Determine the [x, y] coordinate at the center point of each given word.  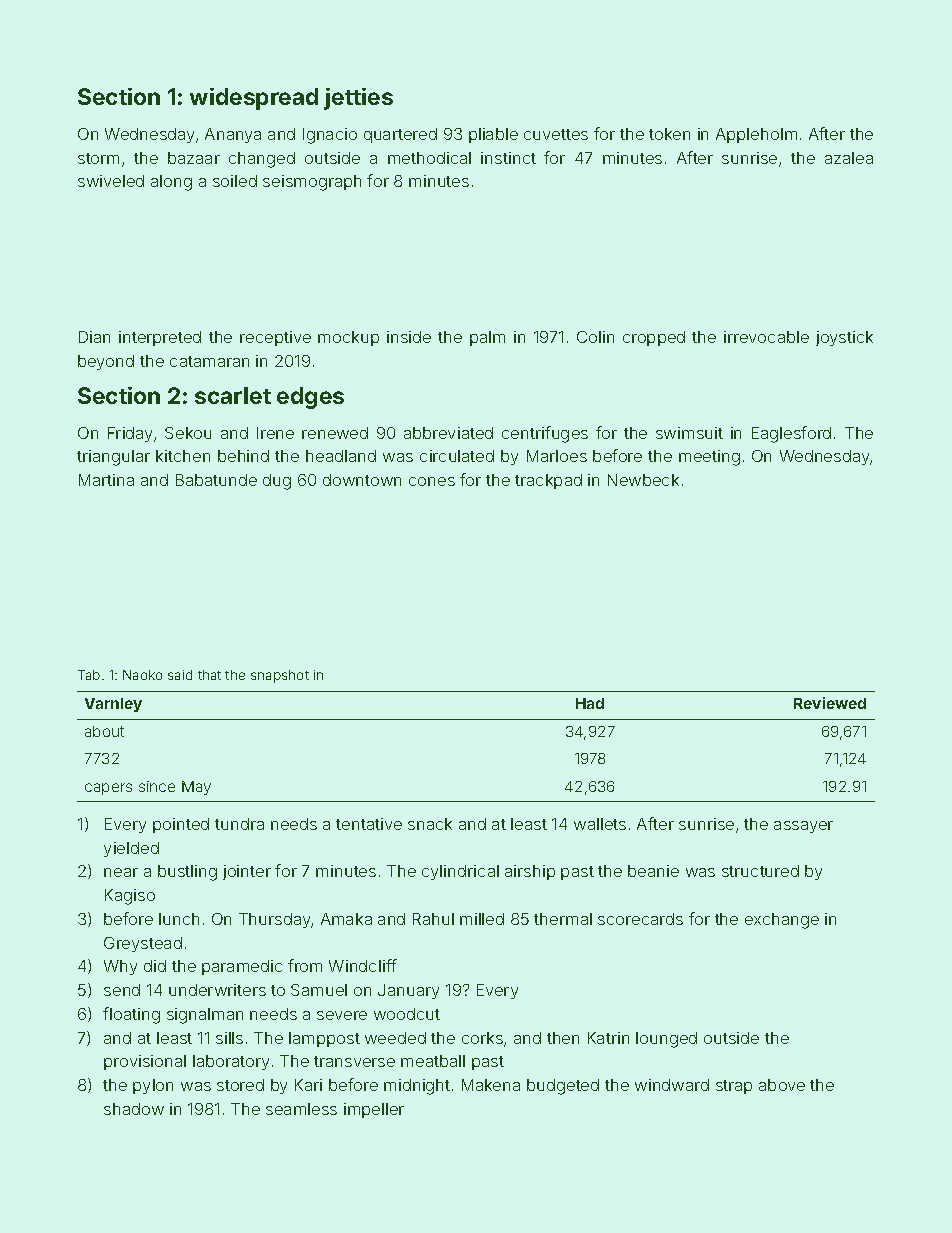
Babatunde [216, 480]
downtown [362, 480]
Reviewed [830, 703]
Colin [595, 337]
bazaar [194, 158]
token [669, 134]
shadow [134, 1109]
